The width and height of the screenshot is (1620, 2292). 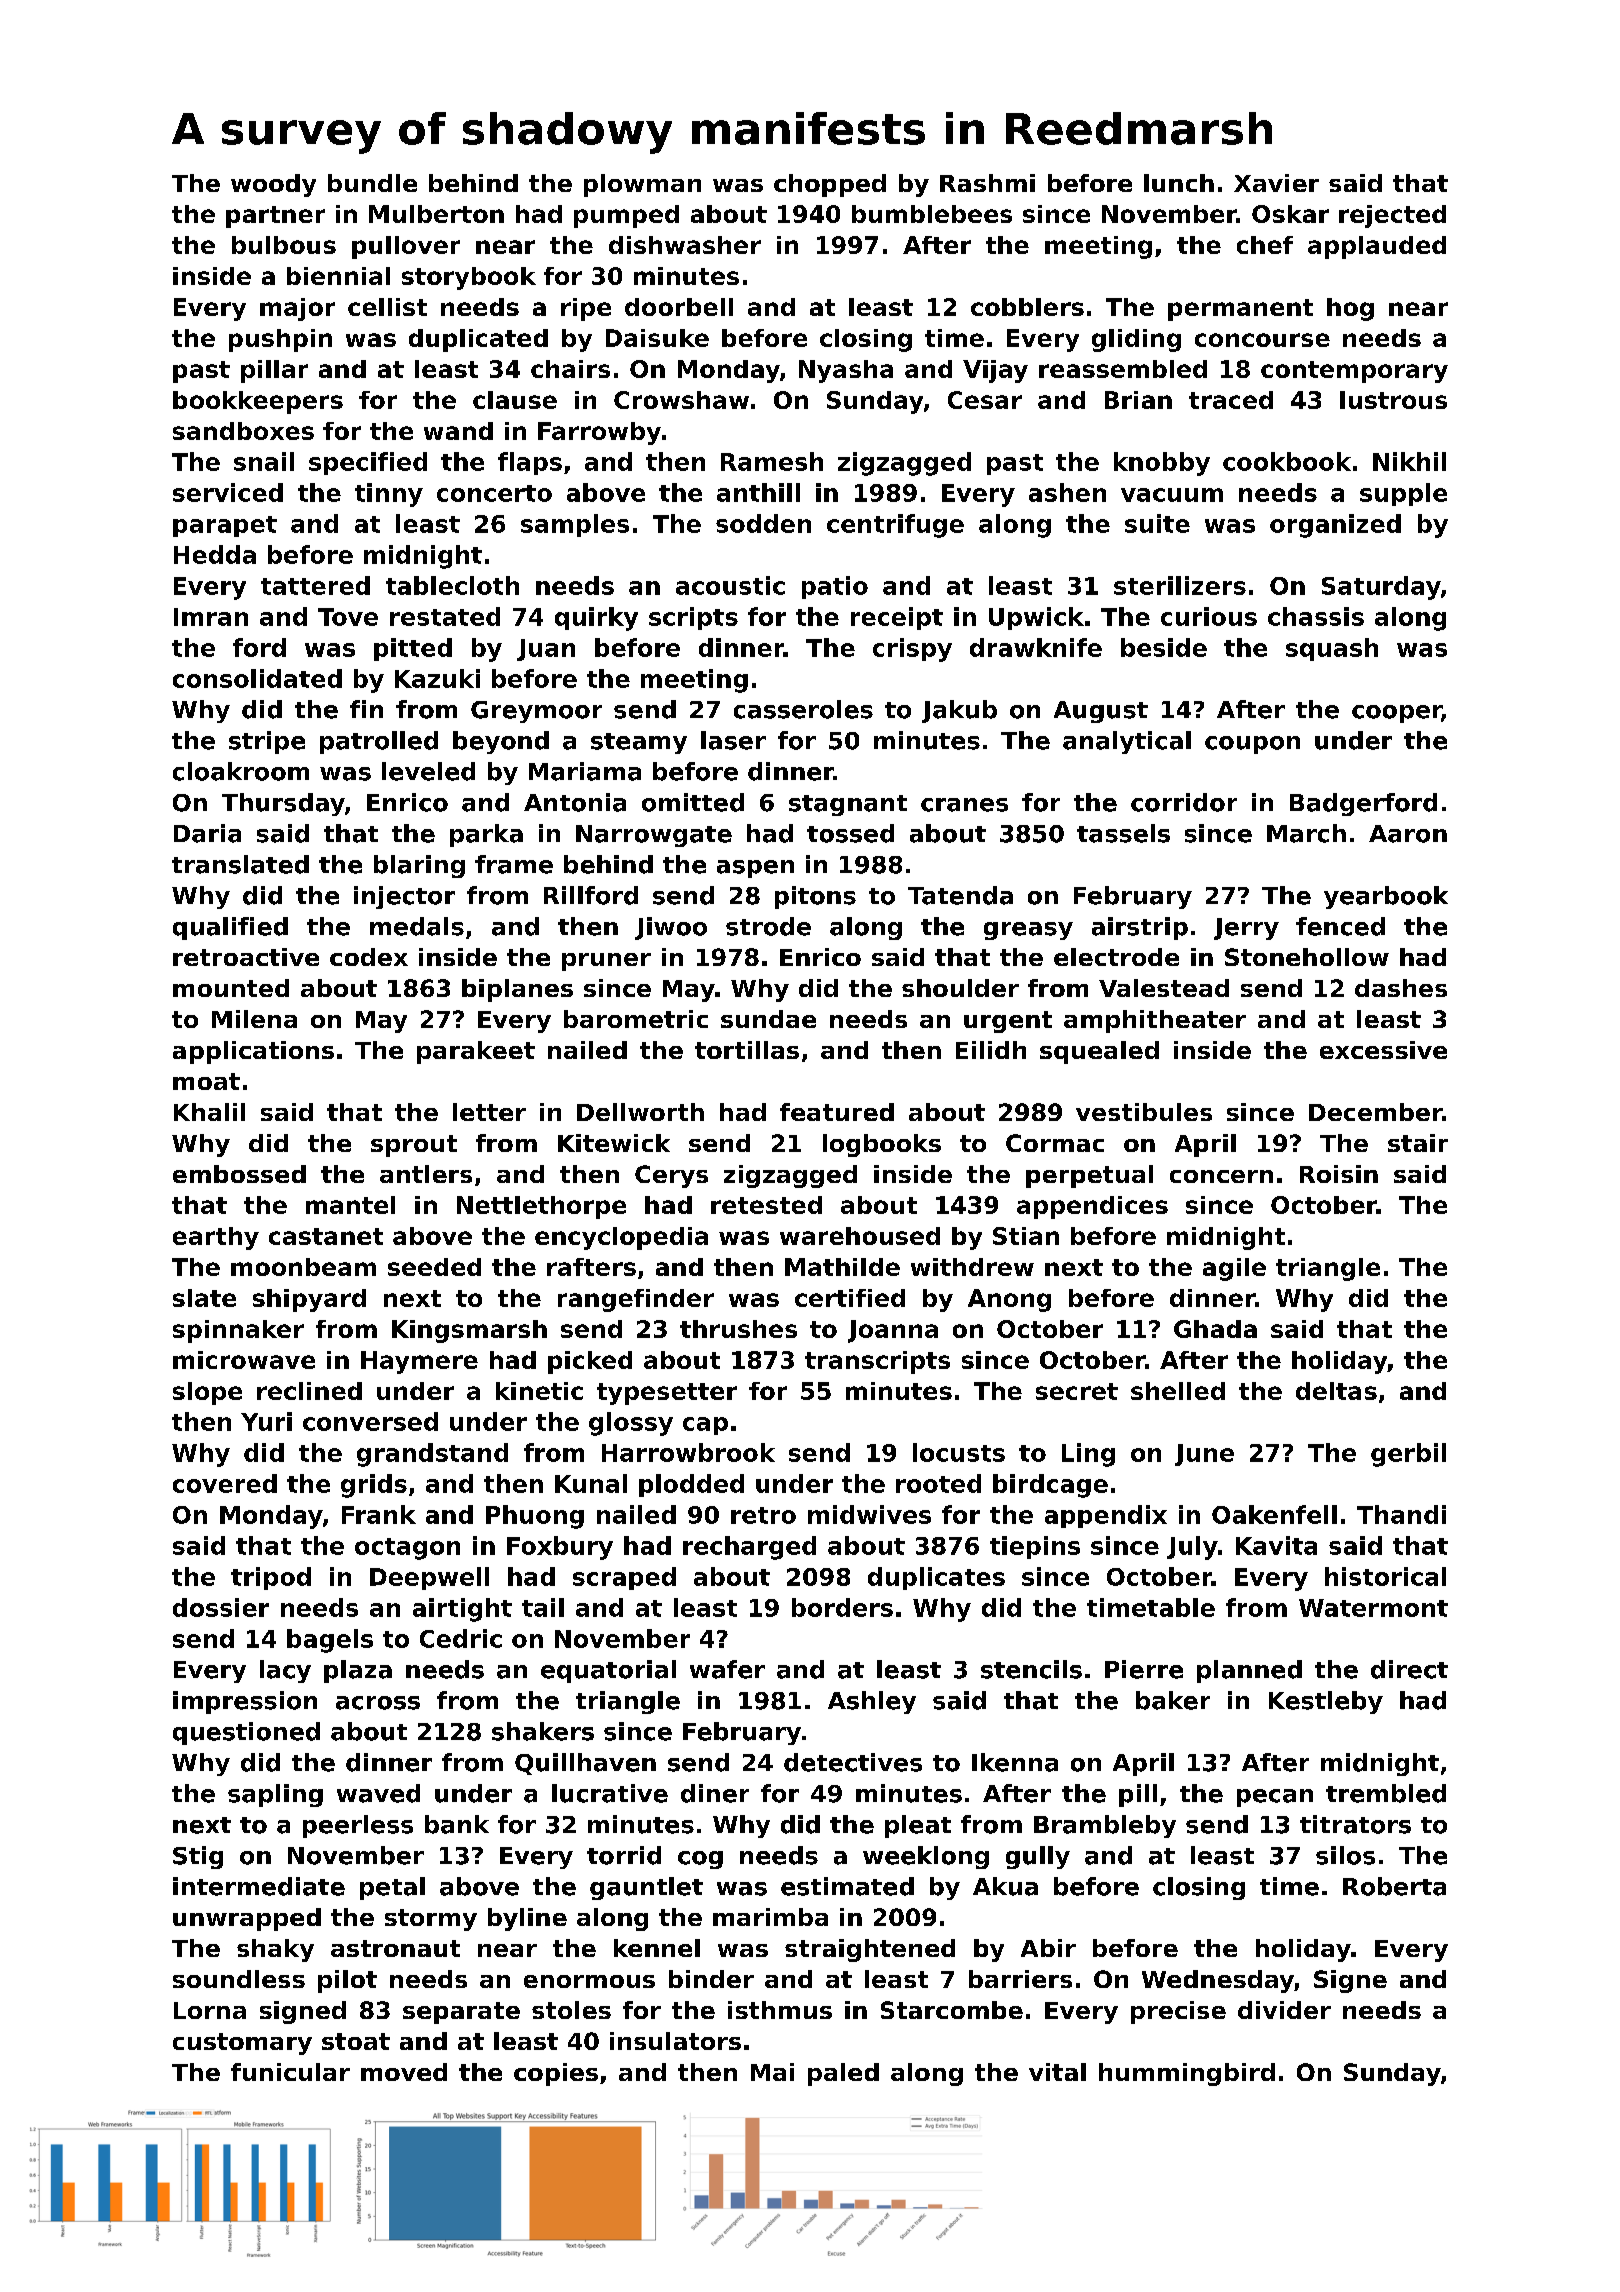 I want to click on soundless, so click(x=239, y=1979).
